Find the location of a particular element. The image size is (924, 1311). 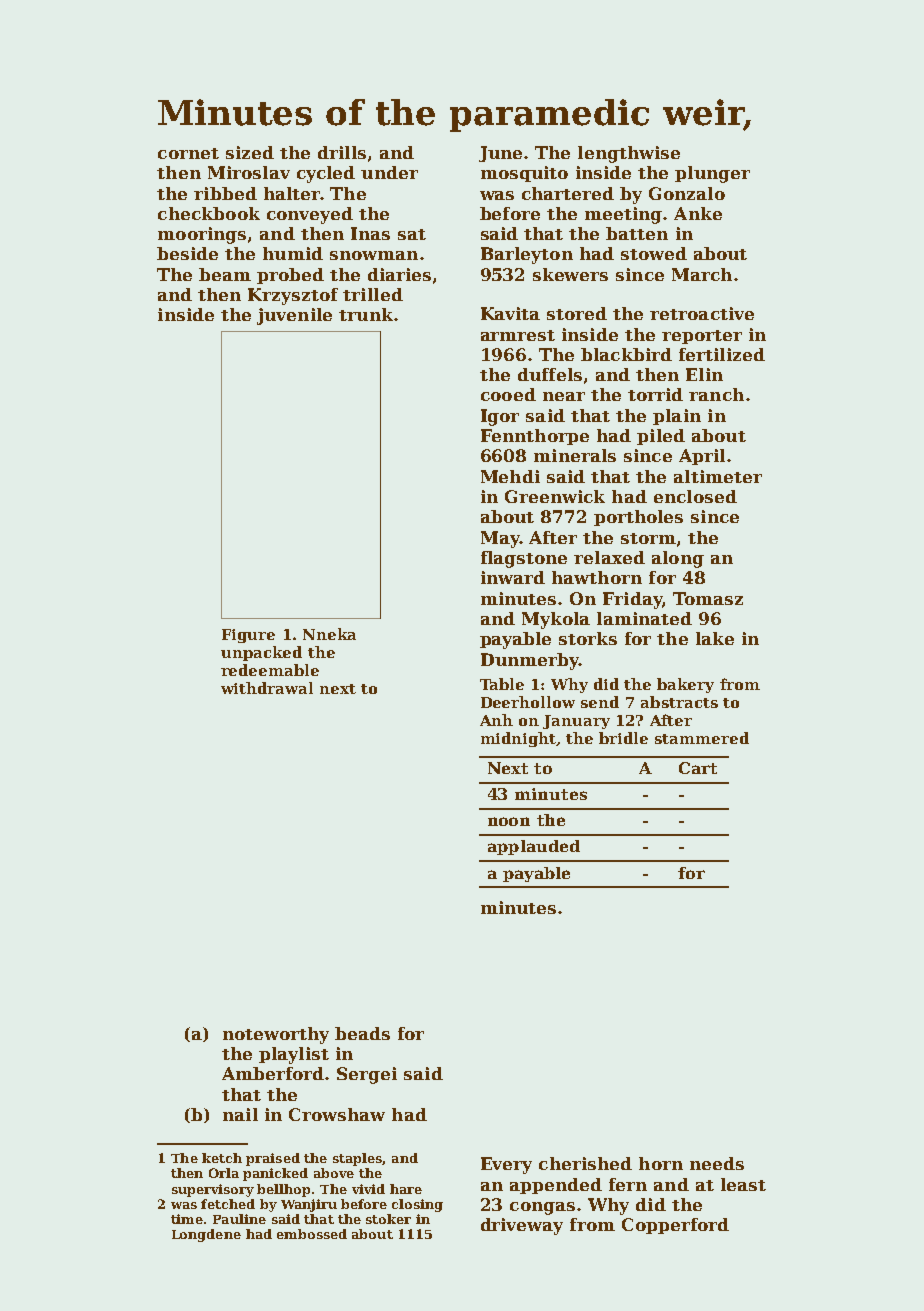

supervisory is located at coordinates (213, 1190).
